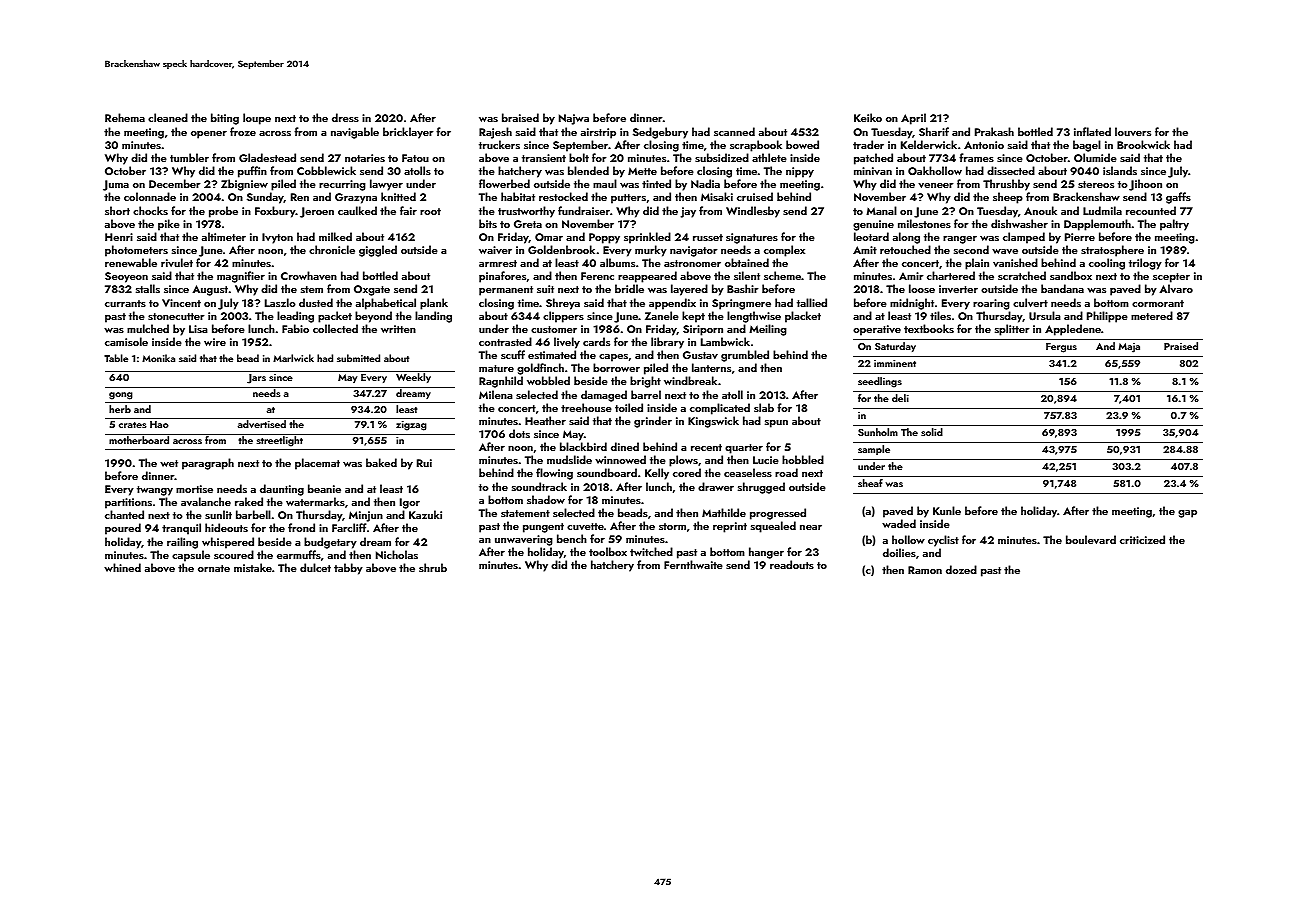  Describe the element at coordinates (689, 290) in the document. I see `layered` at that location.
